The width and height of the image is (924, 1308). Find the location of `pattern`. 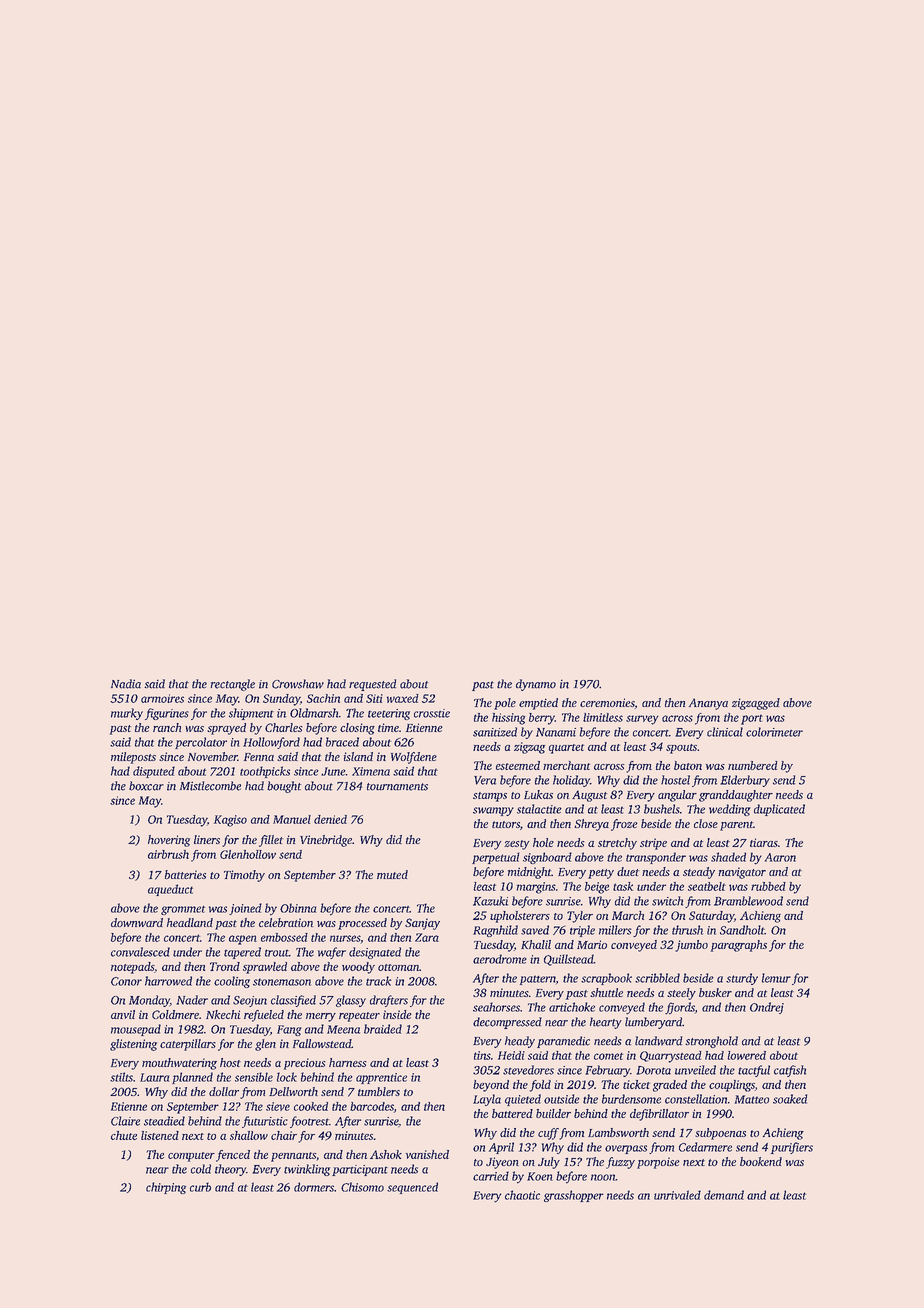

pattern is located at coordinates (538, 980).
